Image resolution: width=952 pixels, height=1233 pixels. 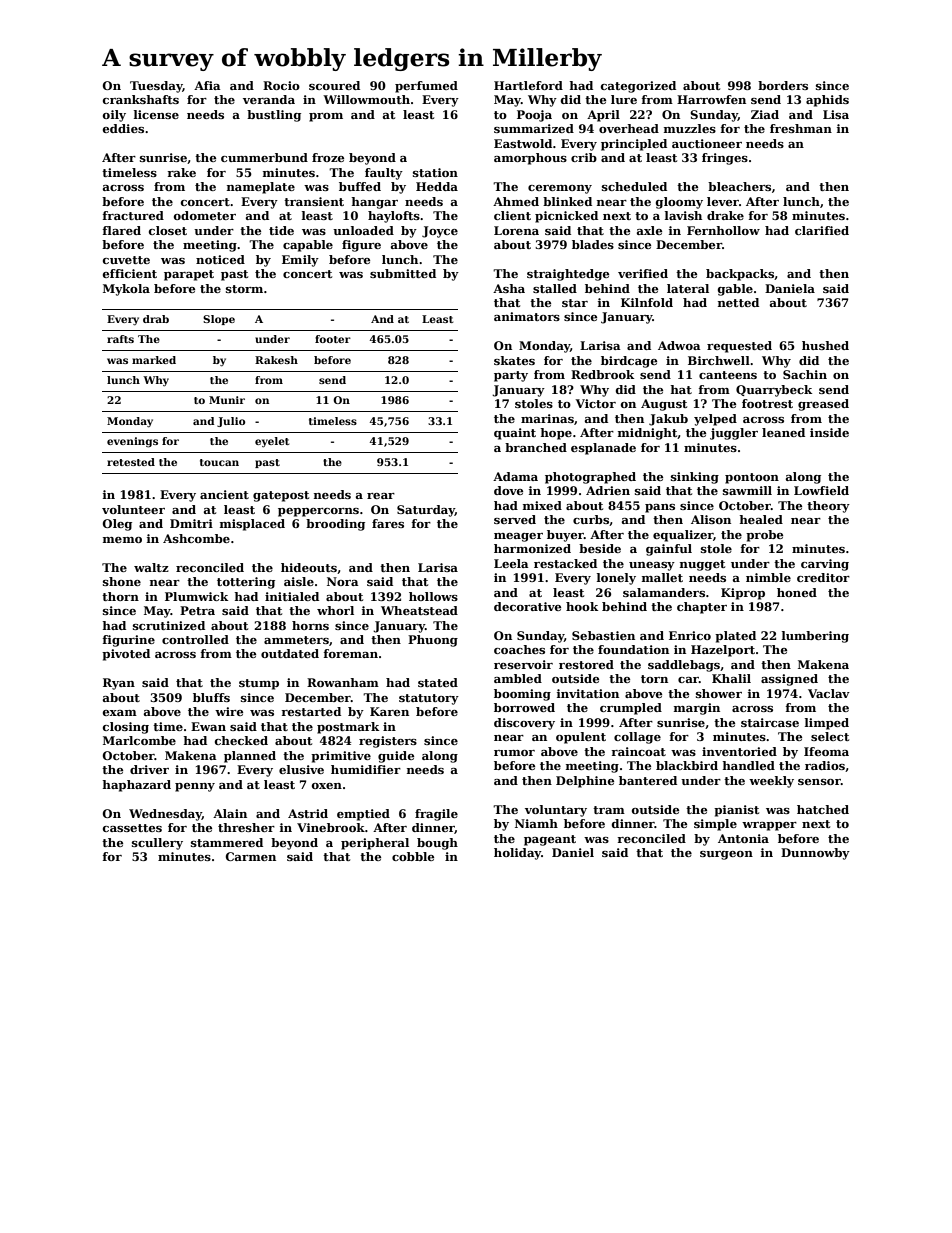 What do you see at coordinates (582, 606) in the screenshot?
I see `hook` at bounding box center [582, 606].
